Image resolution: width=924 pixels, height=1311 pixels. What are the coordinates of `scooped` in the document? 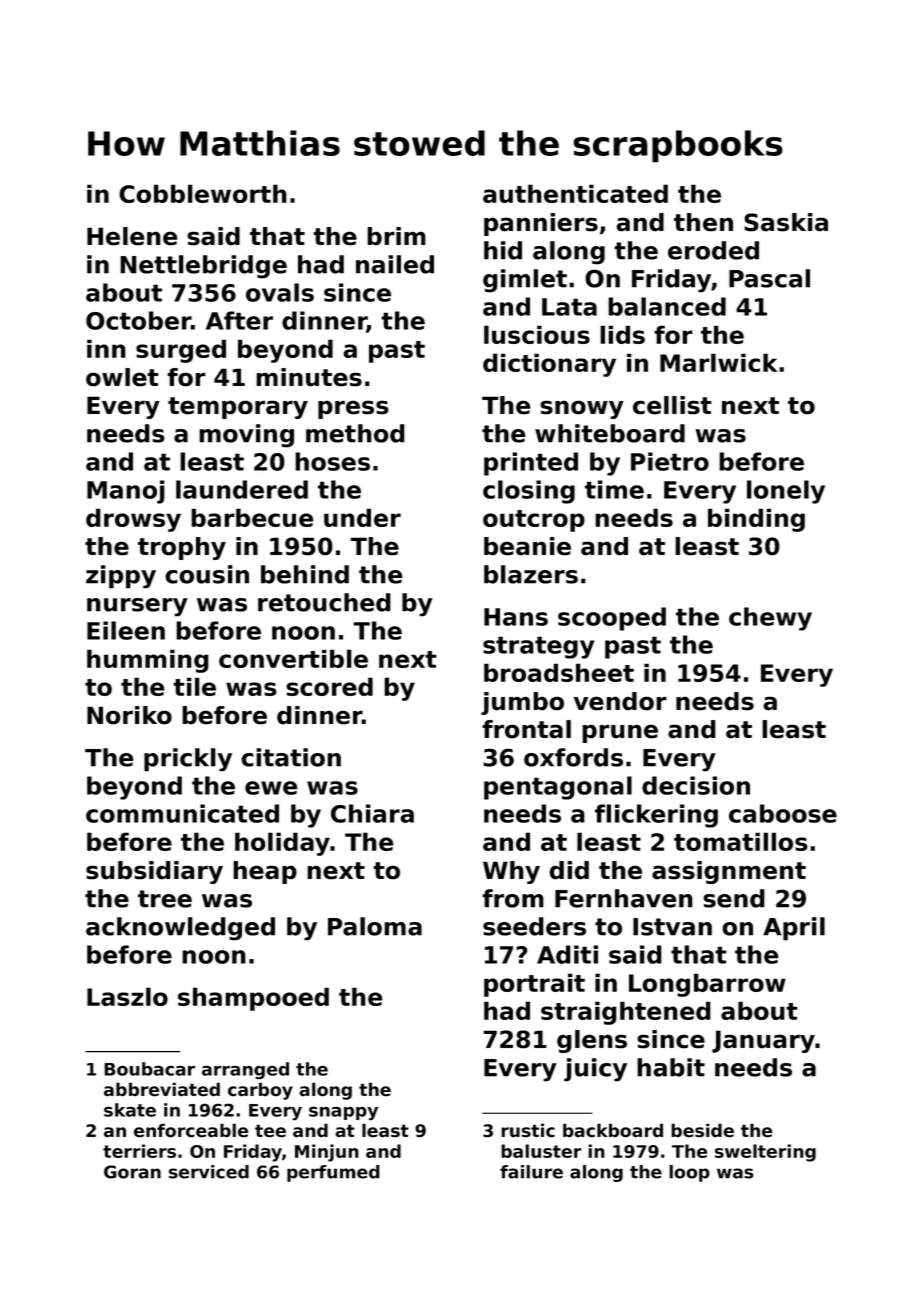 It's located at (612, 619).
